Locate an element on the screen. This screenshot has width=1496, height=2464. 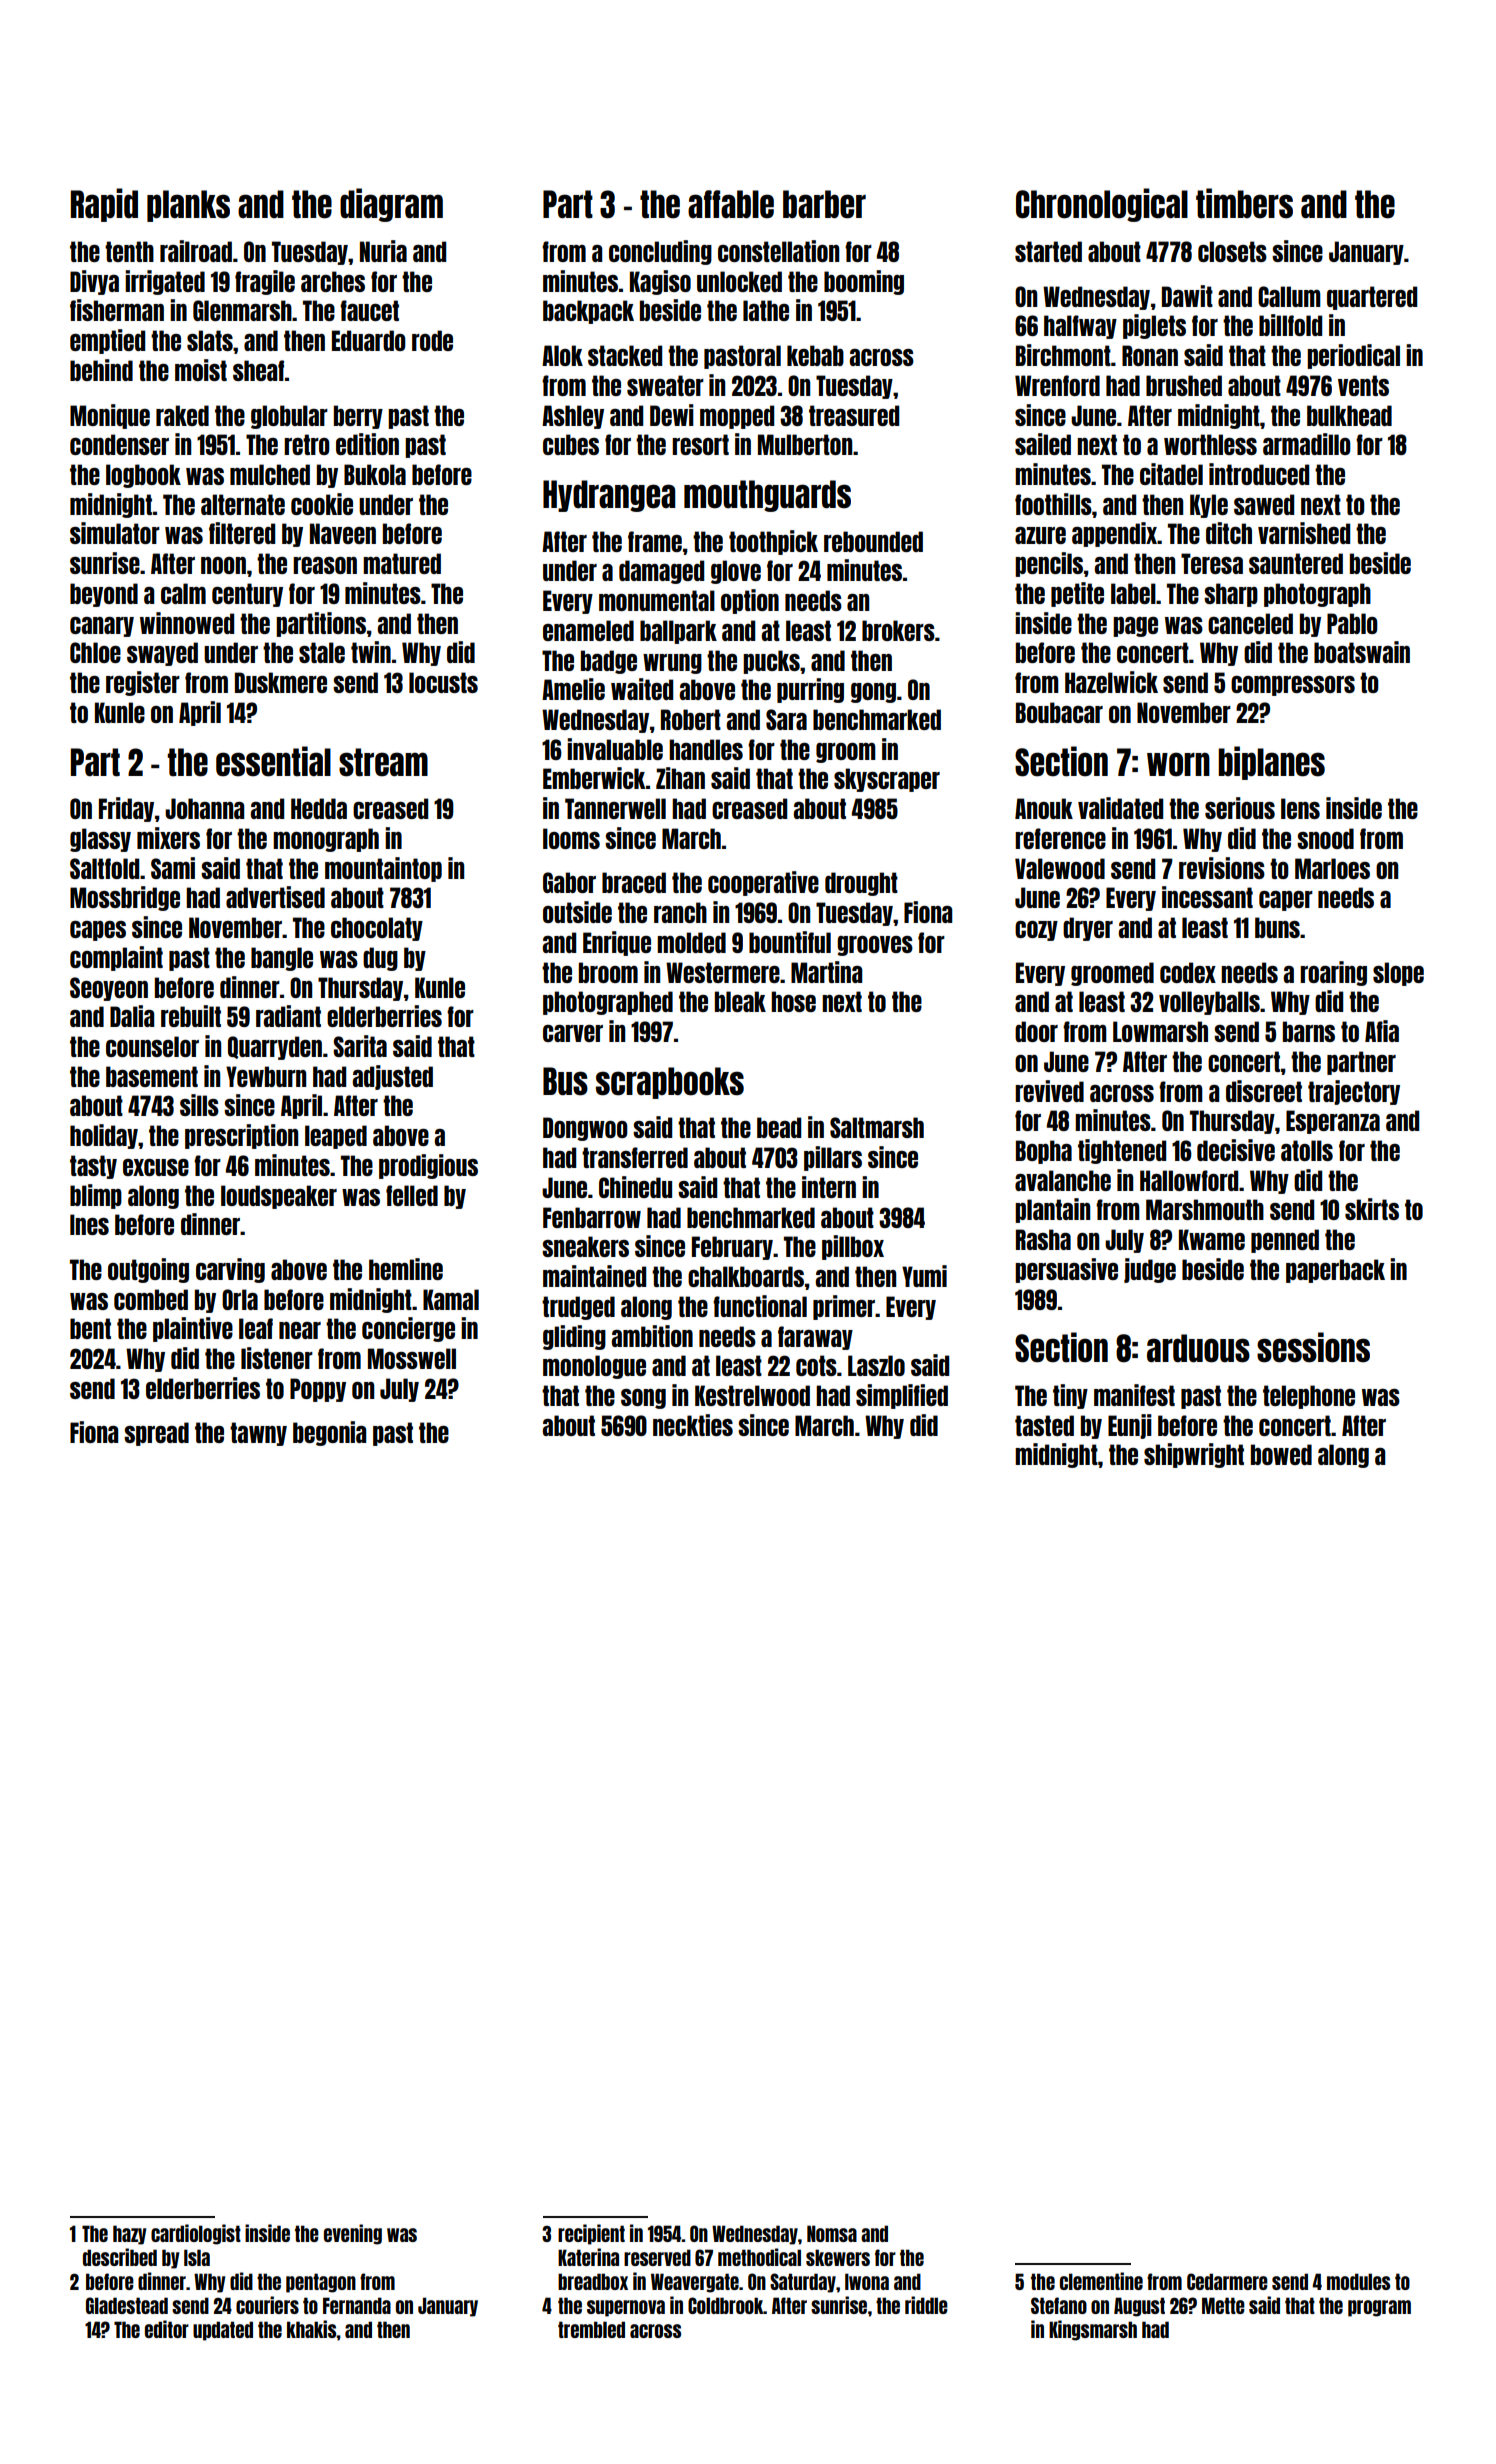
editor is located at coordinates (167, 2329).
